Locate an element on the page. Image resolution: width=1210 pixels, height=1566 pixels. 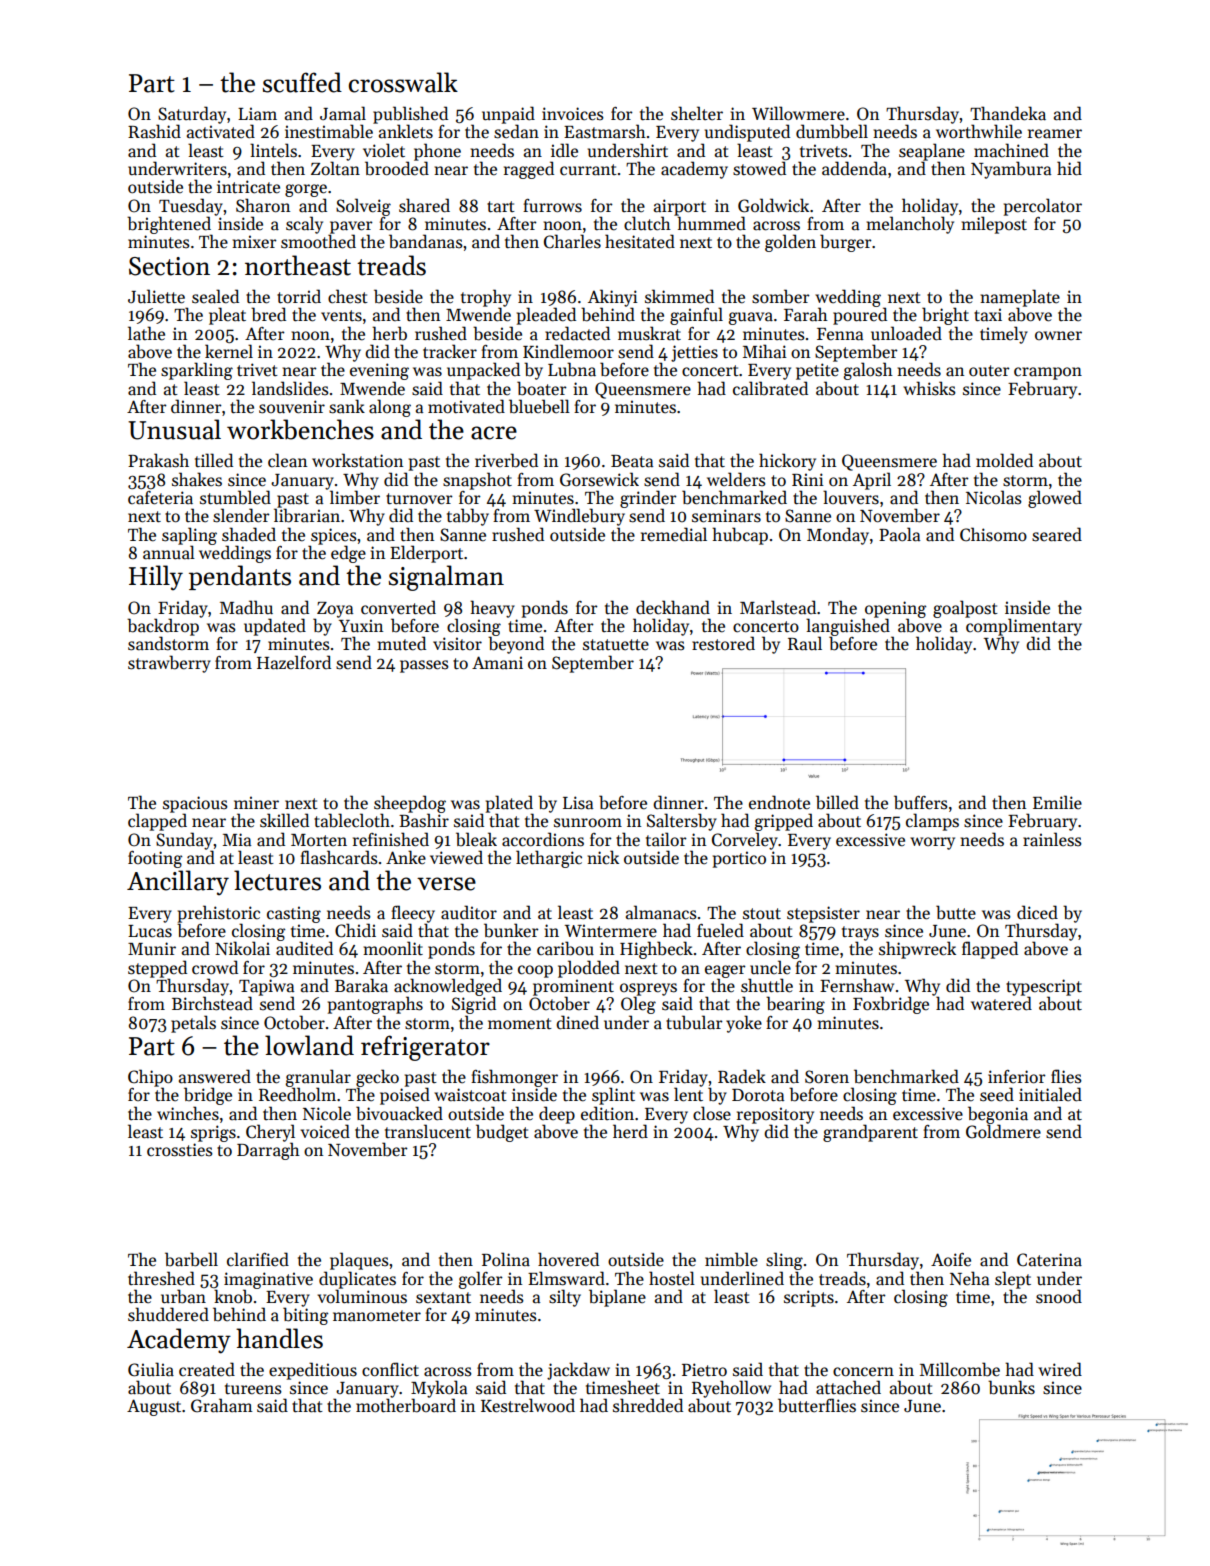
complimentary is located at coordinates (1024, 627).
